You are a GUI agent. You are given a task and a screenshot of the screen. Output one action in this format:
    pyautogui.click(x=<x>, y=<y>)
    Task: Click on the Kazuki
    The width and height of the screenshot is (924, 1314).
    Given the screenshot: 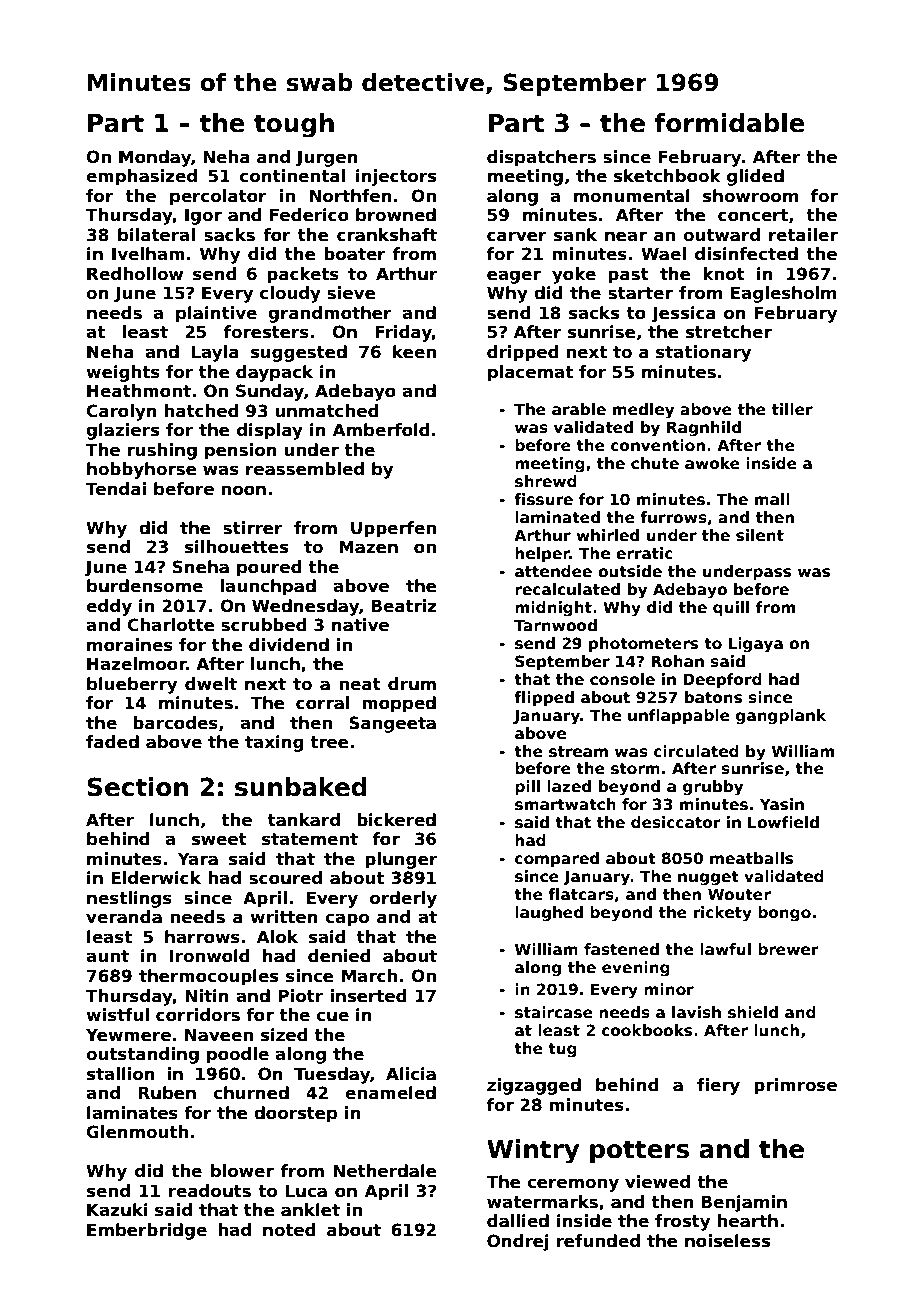 What is the action you would take?
    pyautogui.click(x=117, y=1210)
